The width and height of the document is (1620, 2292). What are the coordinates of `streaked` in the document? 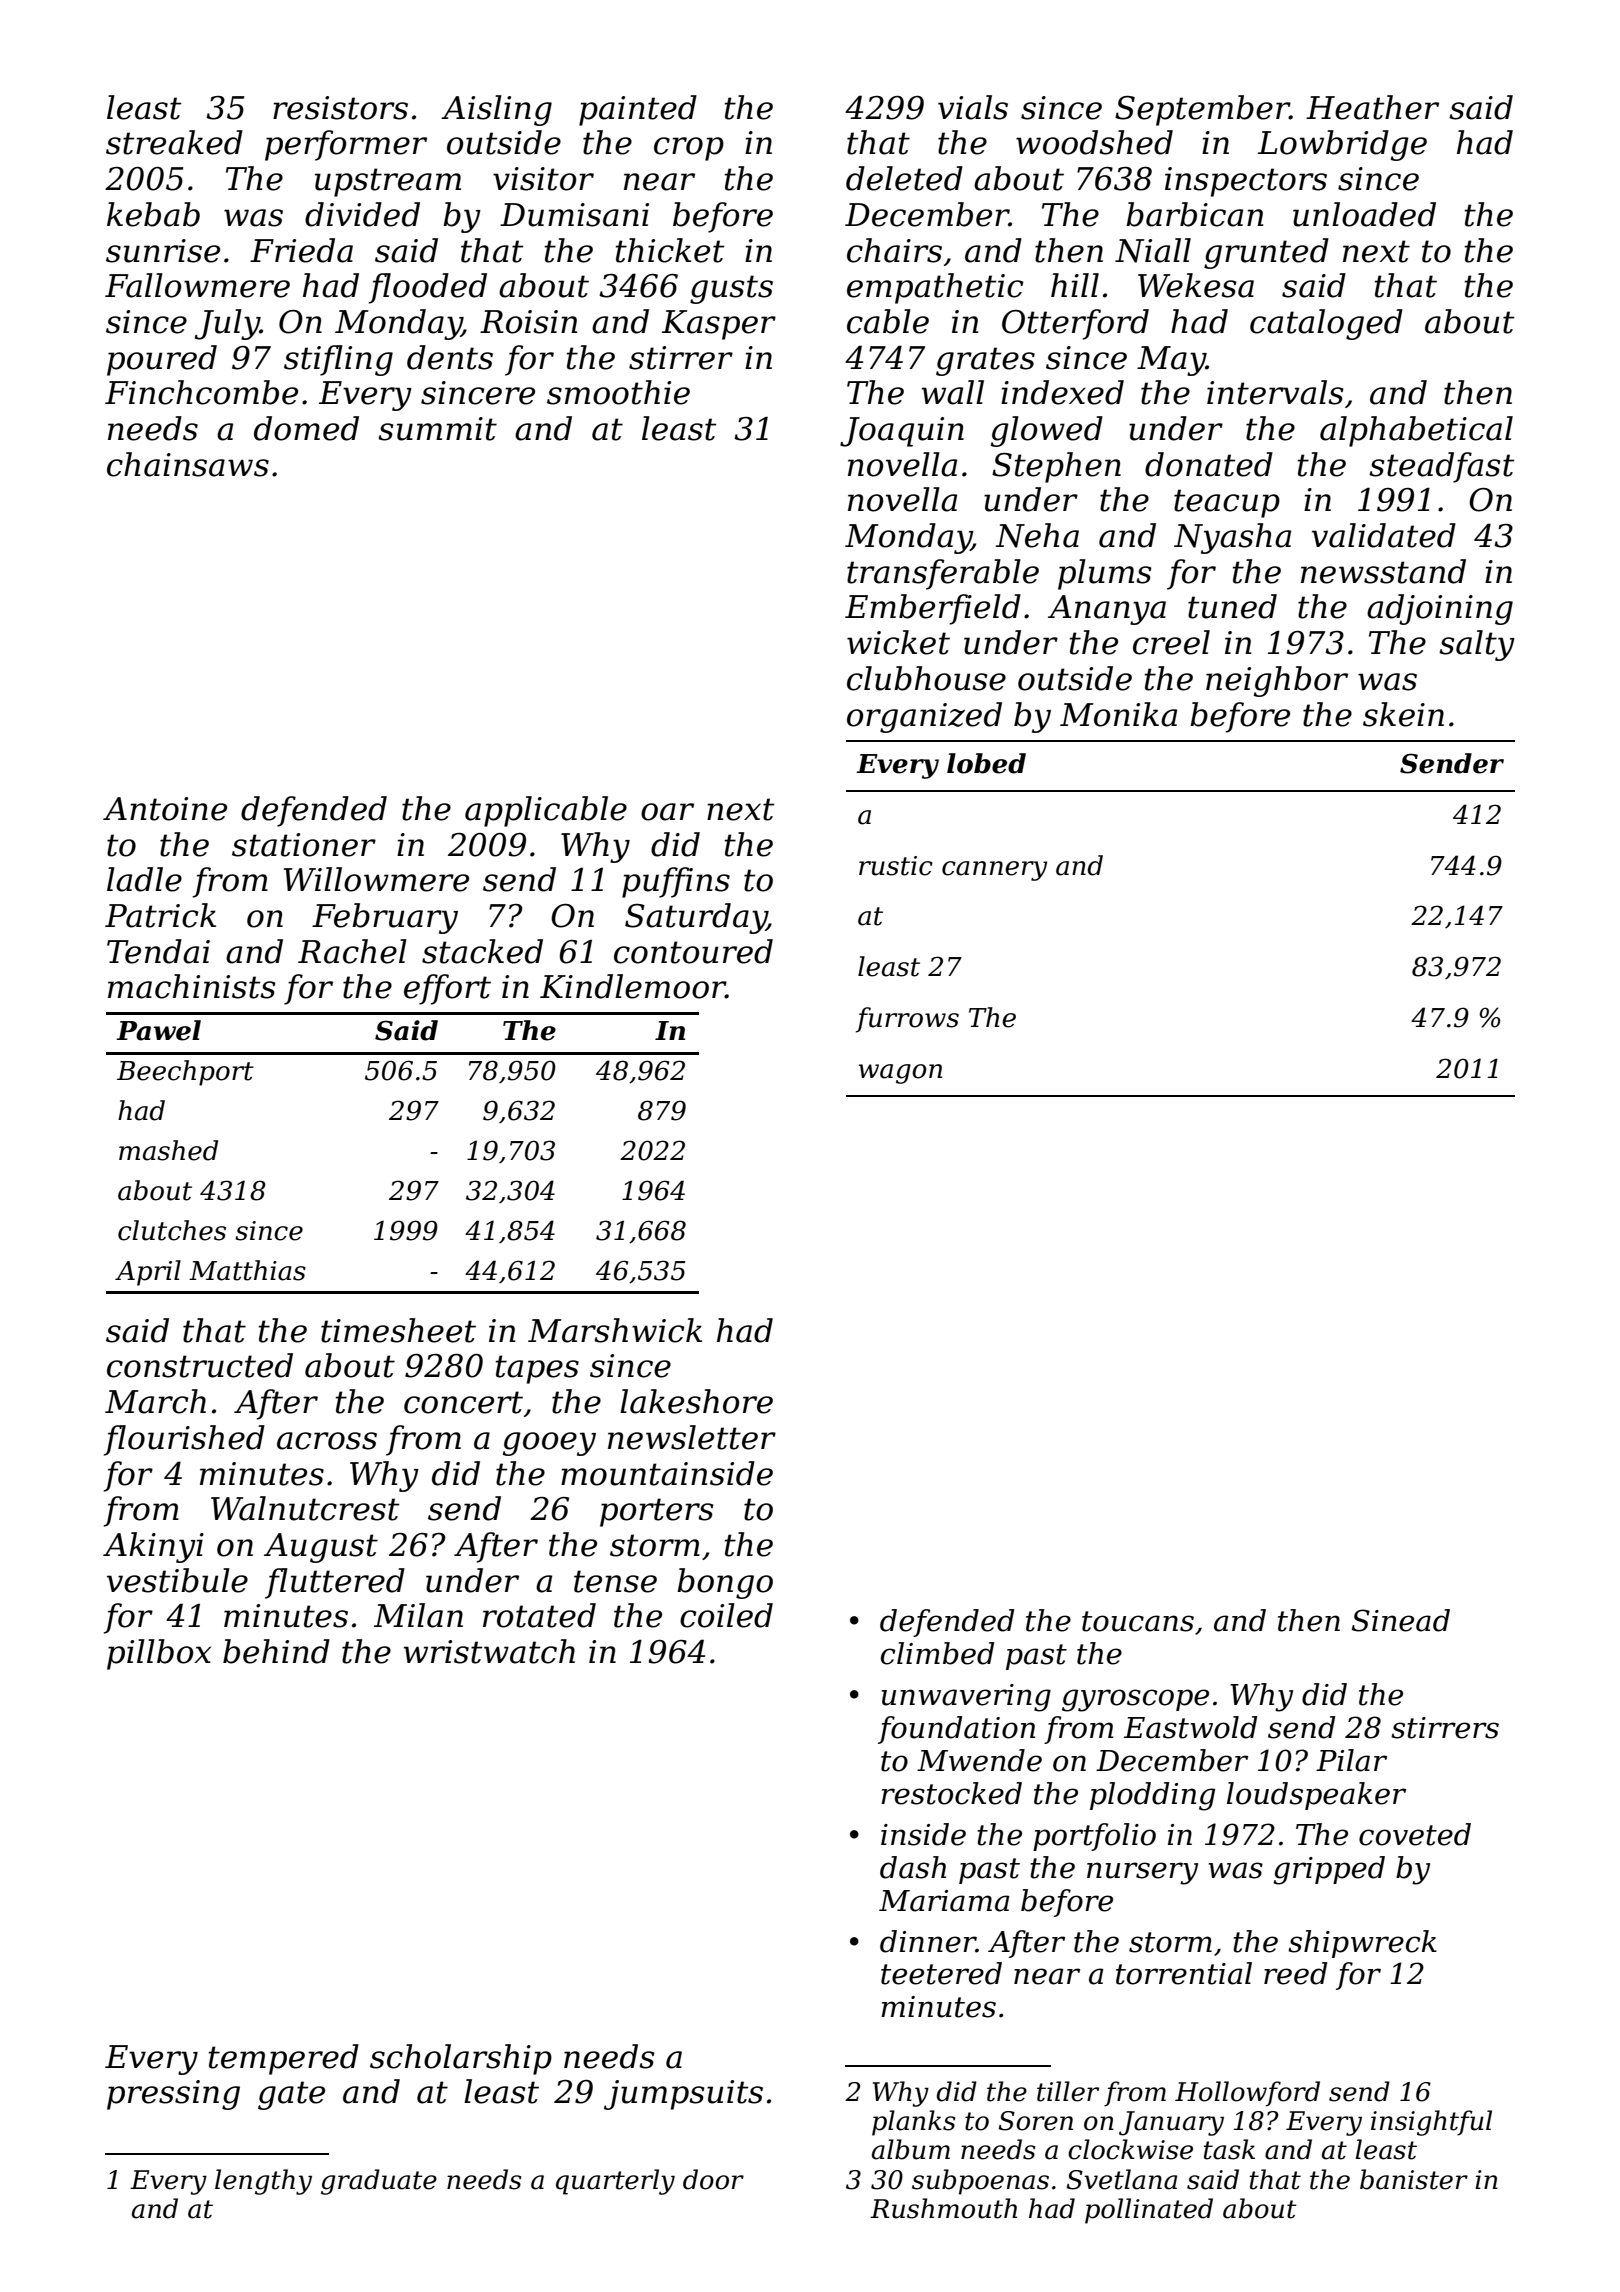 It's located at (174, 142).
